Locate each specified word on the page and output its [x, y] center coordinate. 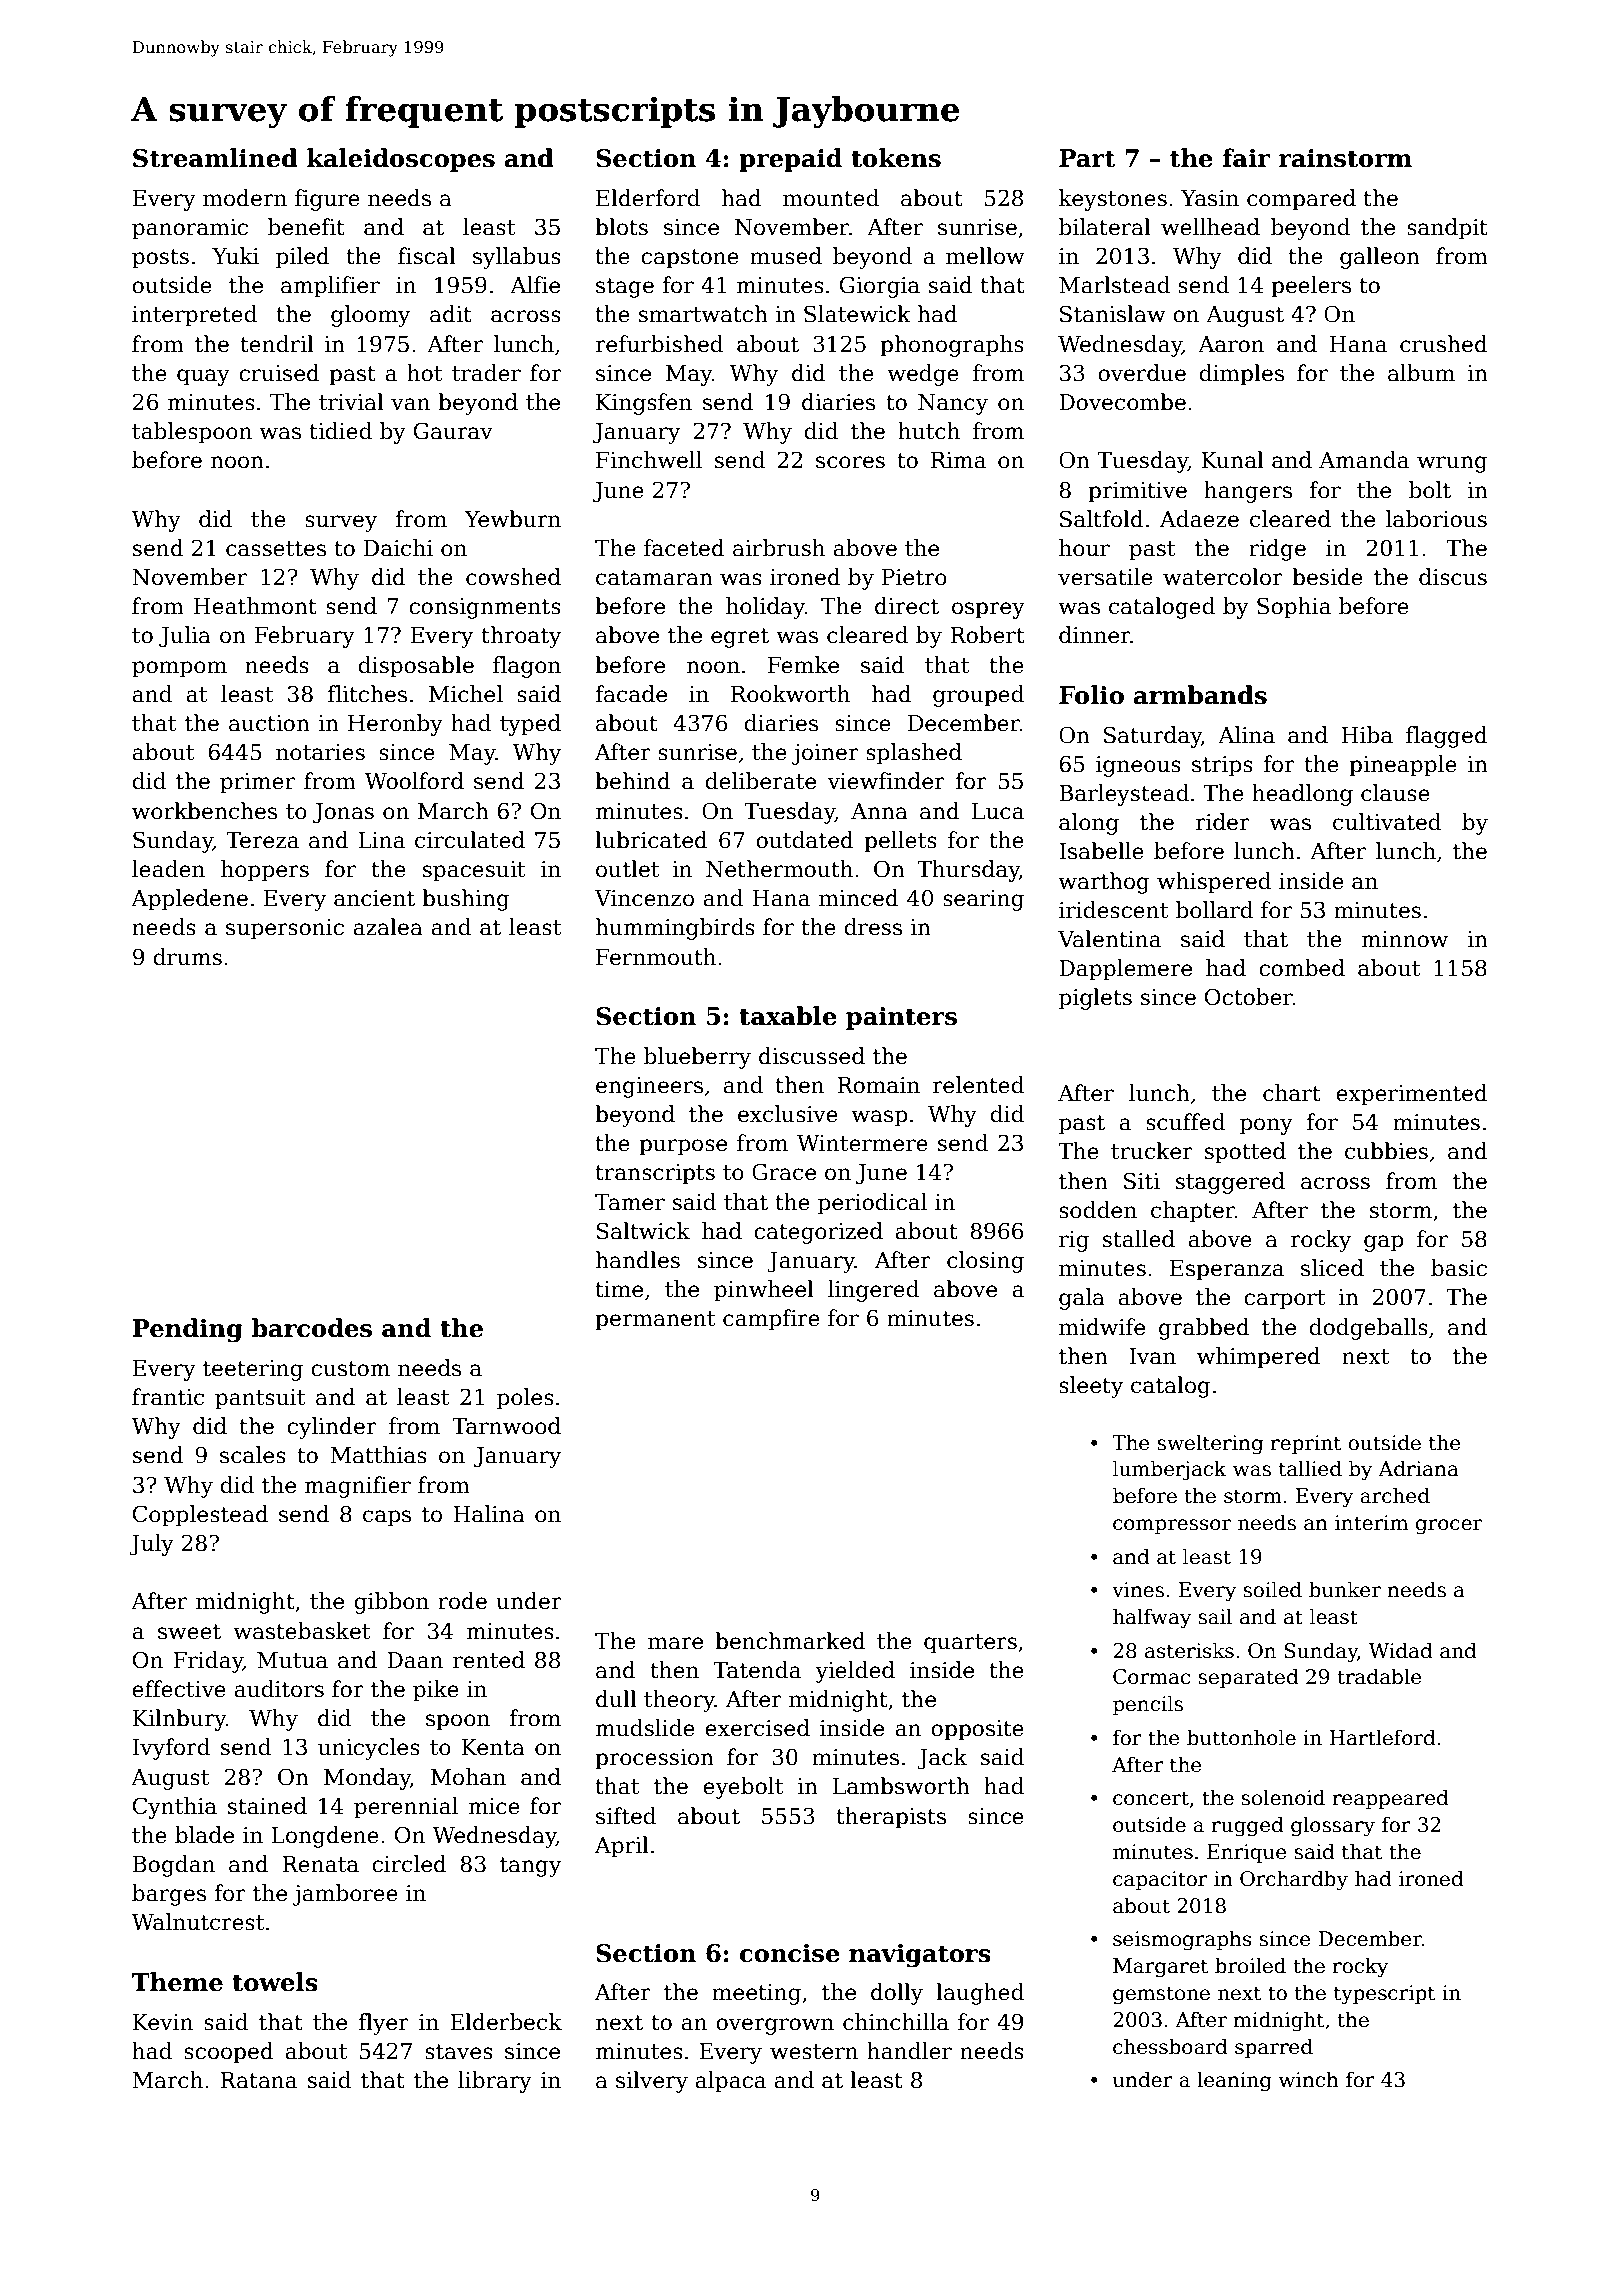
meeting [756, 1994]
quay [203, 377]
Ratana [258, 2080]
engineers [649, 1087]
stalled [1139, 1239]
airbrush [779, 548]
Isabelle [1101, 851]
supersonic [285, 929]
